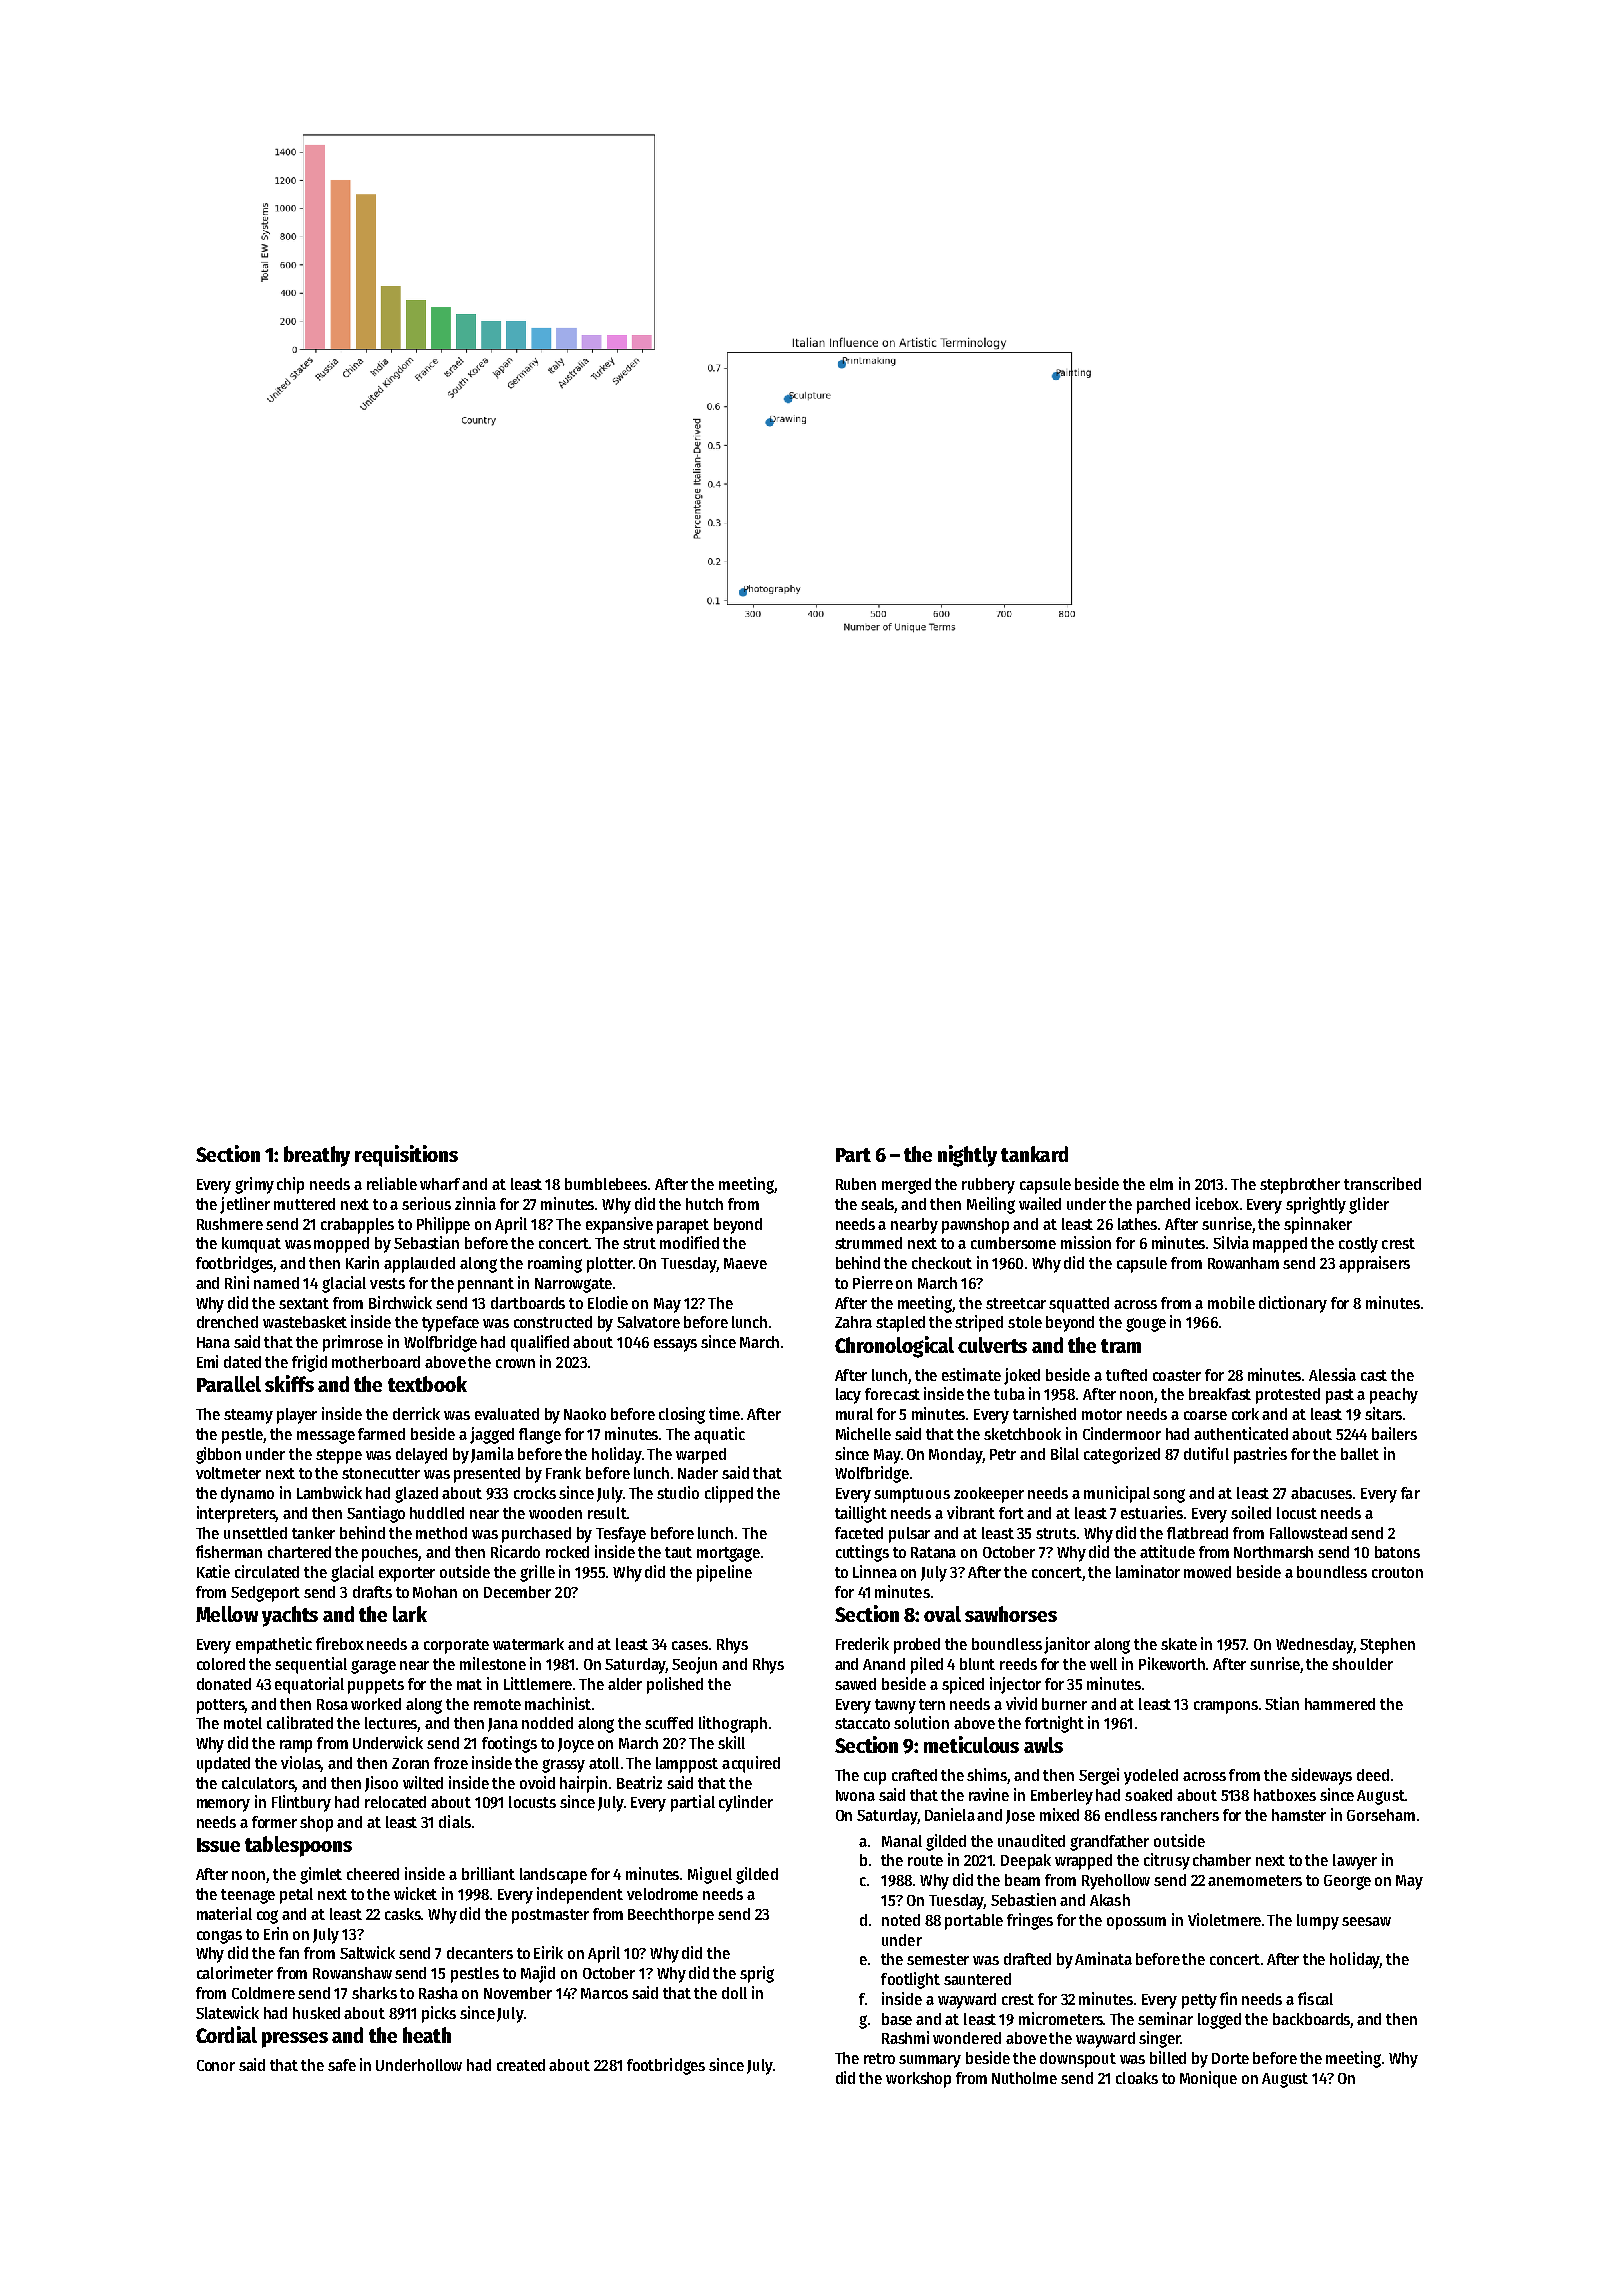 This document has height=2292, width=1620. What do you see at coordinates (967, 1156) in the document?
I see `nightly` at bounding box center [967, 1156].
